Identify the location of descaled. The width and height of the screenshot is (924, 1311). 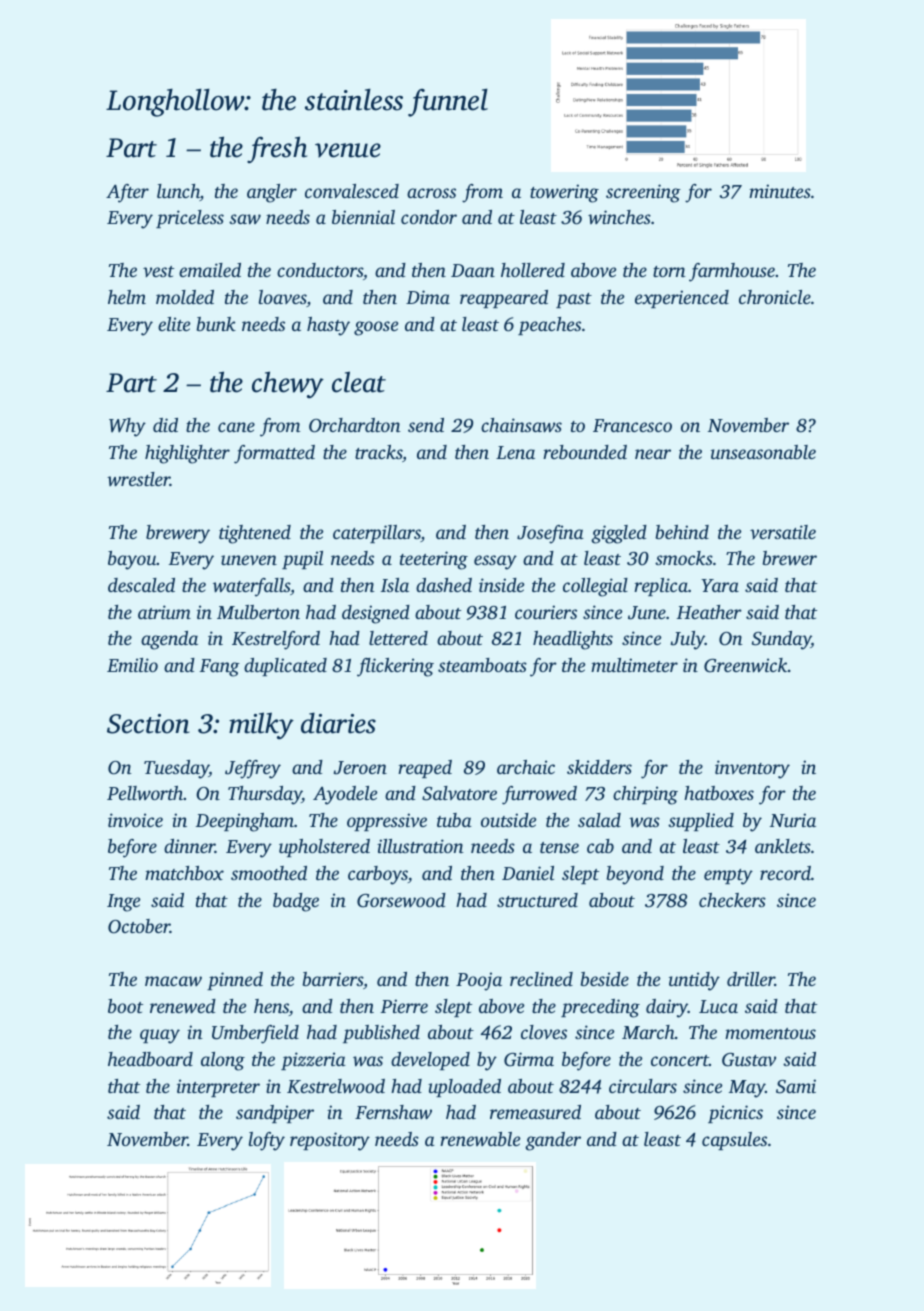
(141, 585).
